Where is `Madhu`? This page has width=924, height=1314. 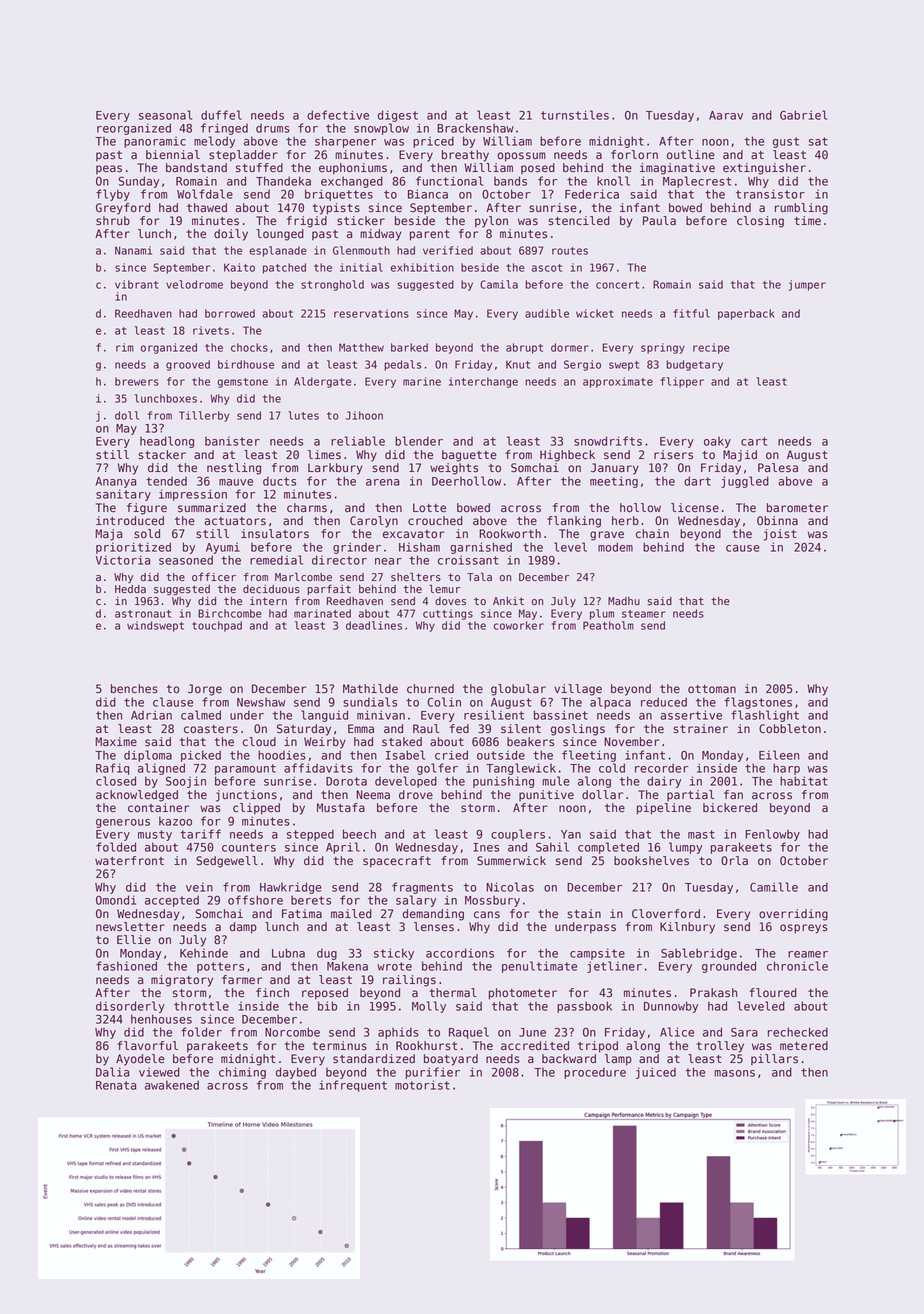
Madhu is located at coordinates (624, 601).
